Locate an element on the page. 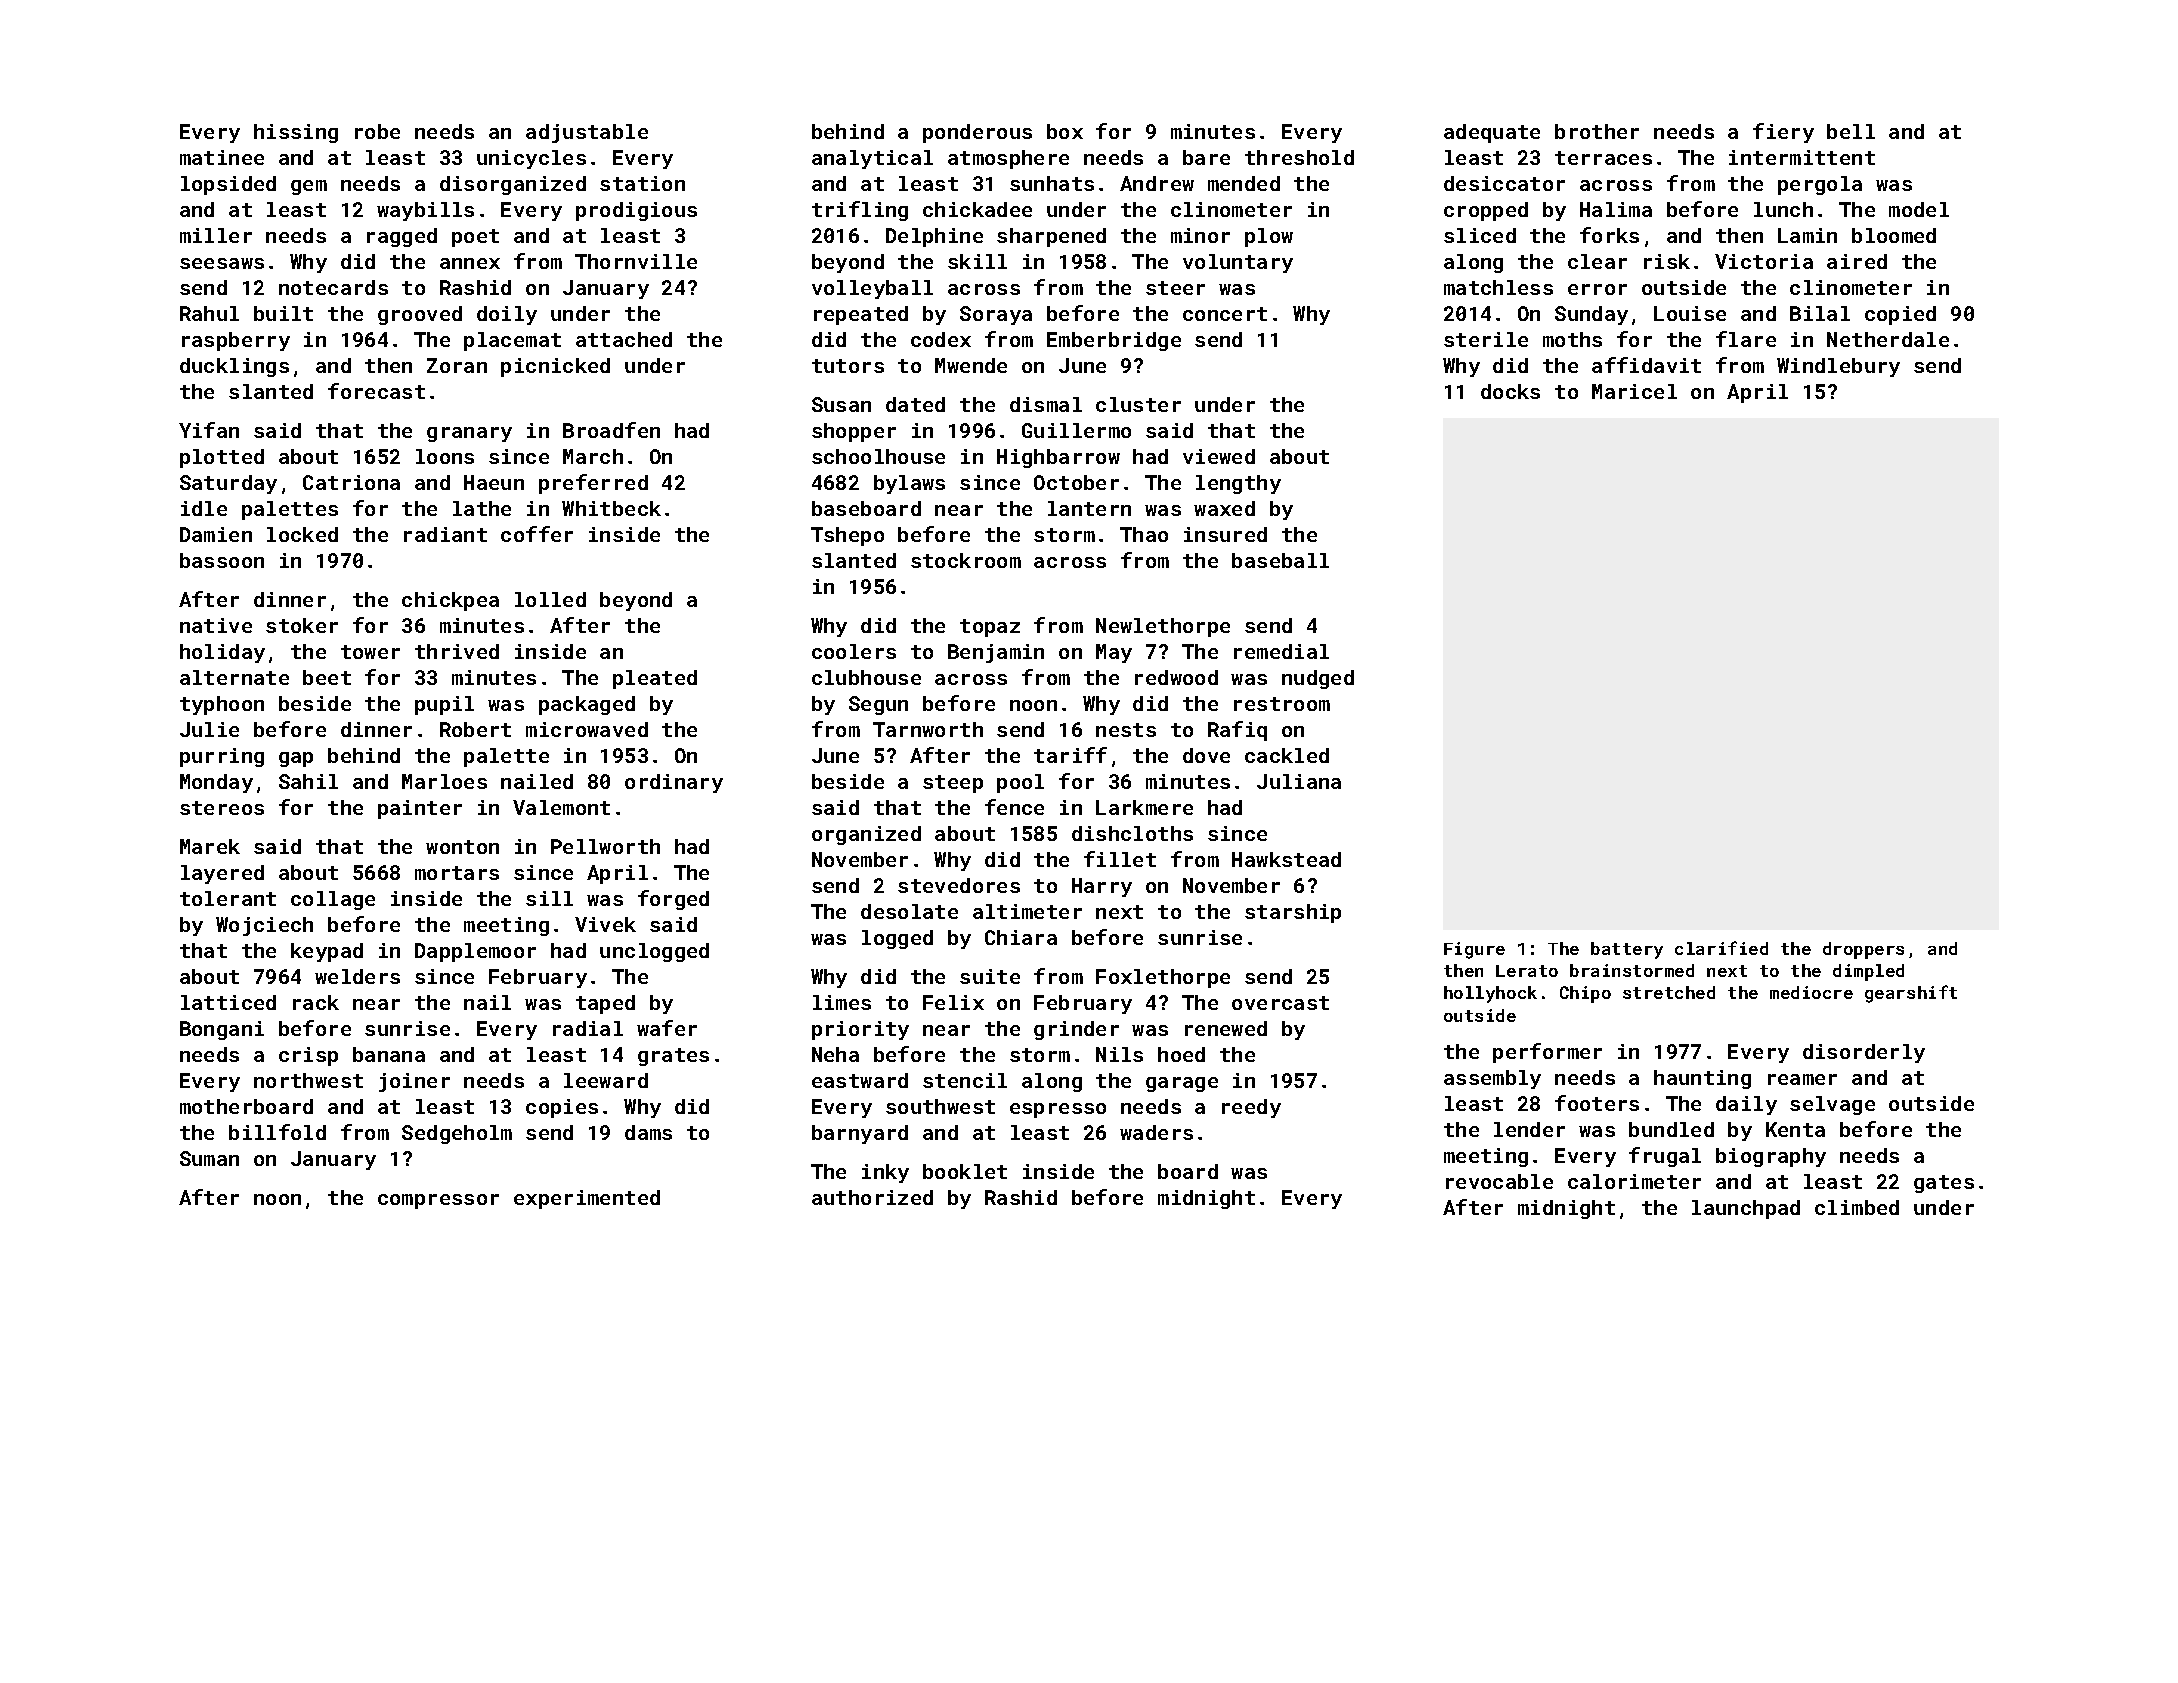 This page has height=1683, width=2178. box is located at coordinates (1065, 131).
